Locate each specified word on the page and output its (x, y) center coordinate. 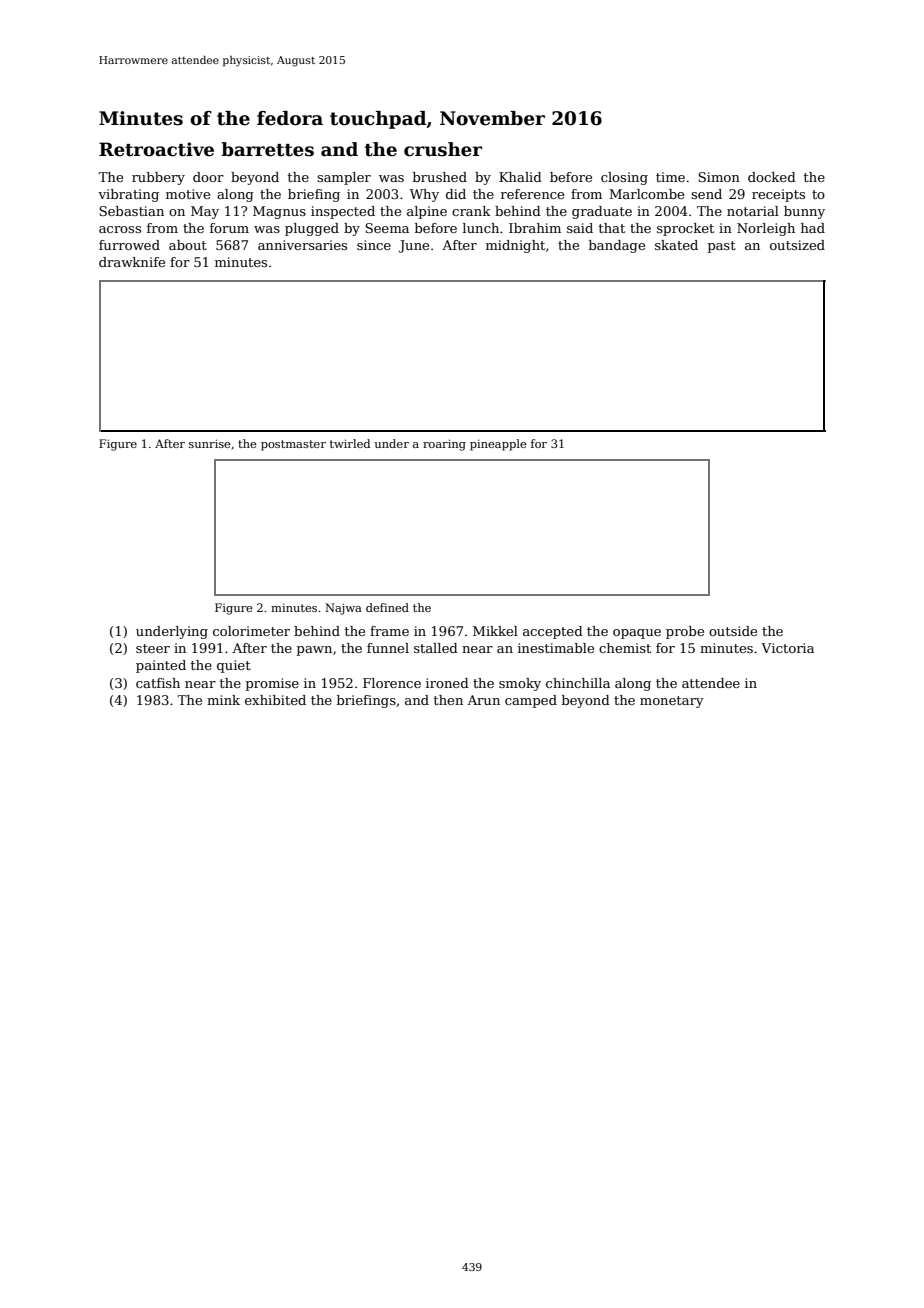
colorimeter (251, 631)
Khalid (520, 177)
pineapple (498, 445)
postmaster (293, 445)
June (414, 246)
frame (389, 631)
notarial (753, 211)
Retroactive (156, 149)
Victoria (787, 648)
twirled (350, 443)
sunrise (210, 443)
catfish (158, 683)
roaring (444, 445)
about (188, 245)
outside (733, 631)
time (670, 177)
